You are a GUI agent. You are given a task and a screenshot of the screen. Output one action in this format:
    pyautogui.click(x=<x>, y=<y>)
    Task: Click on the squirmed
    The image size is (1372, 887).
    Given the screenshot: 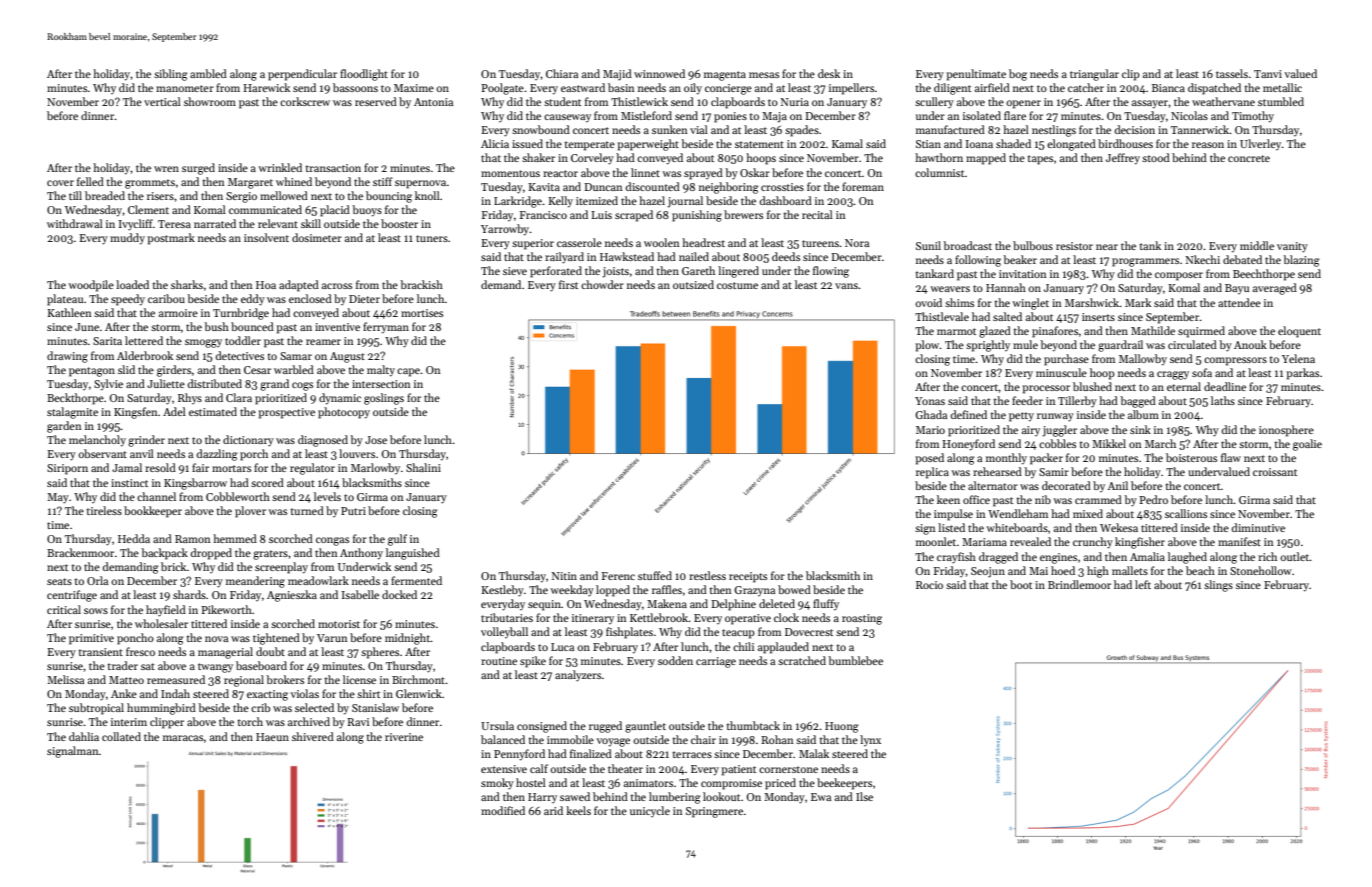 What is the action you would take?
    pyautogui.click(x=1201, y=332)
